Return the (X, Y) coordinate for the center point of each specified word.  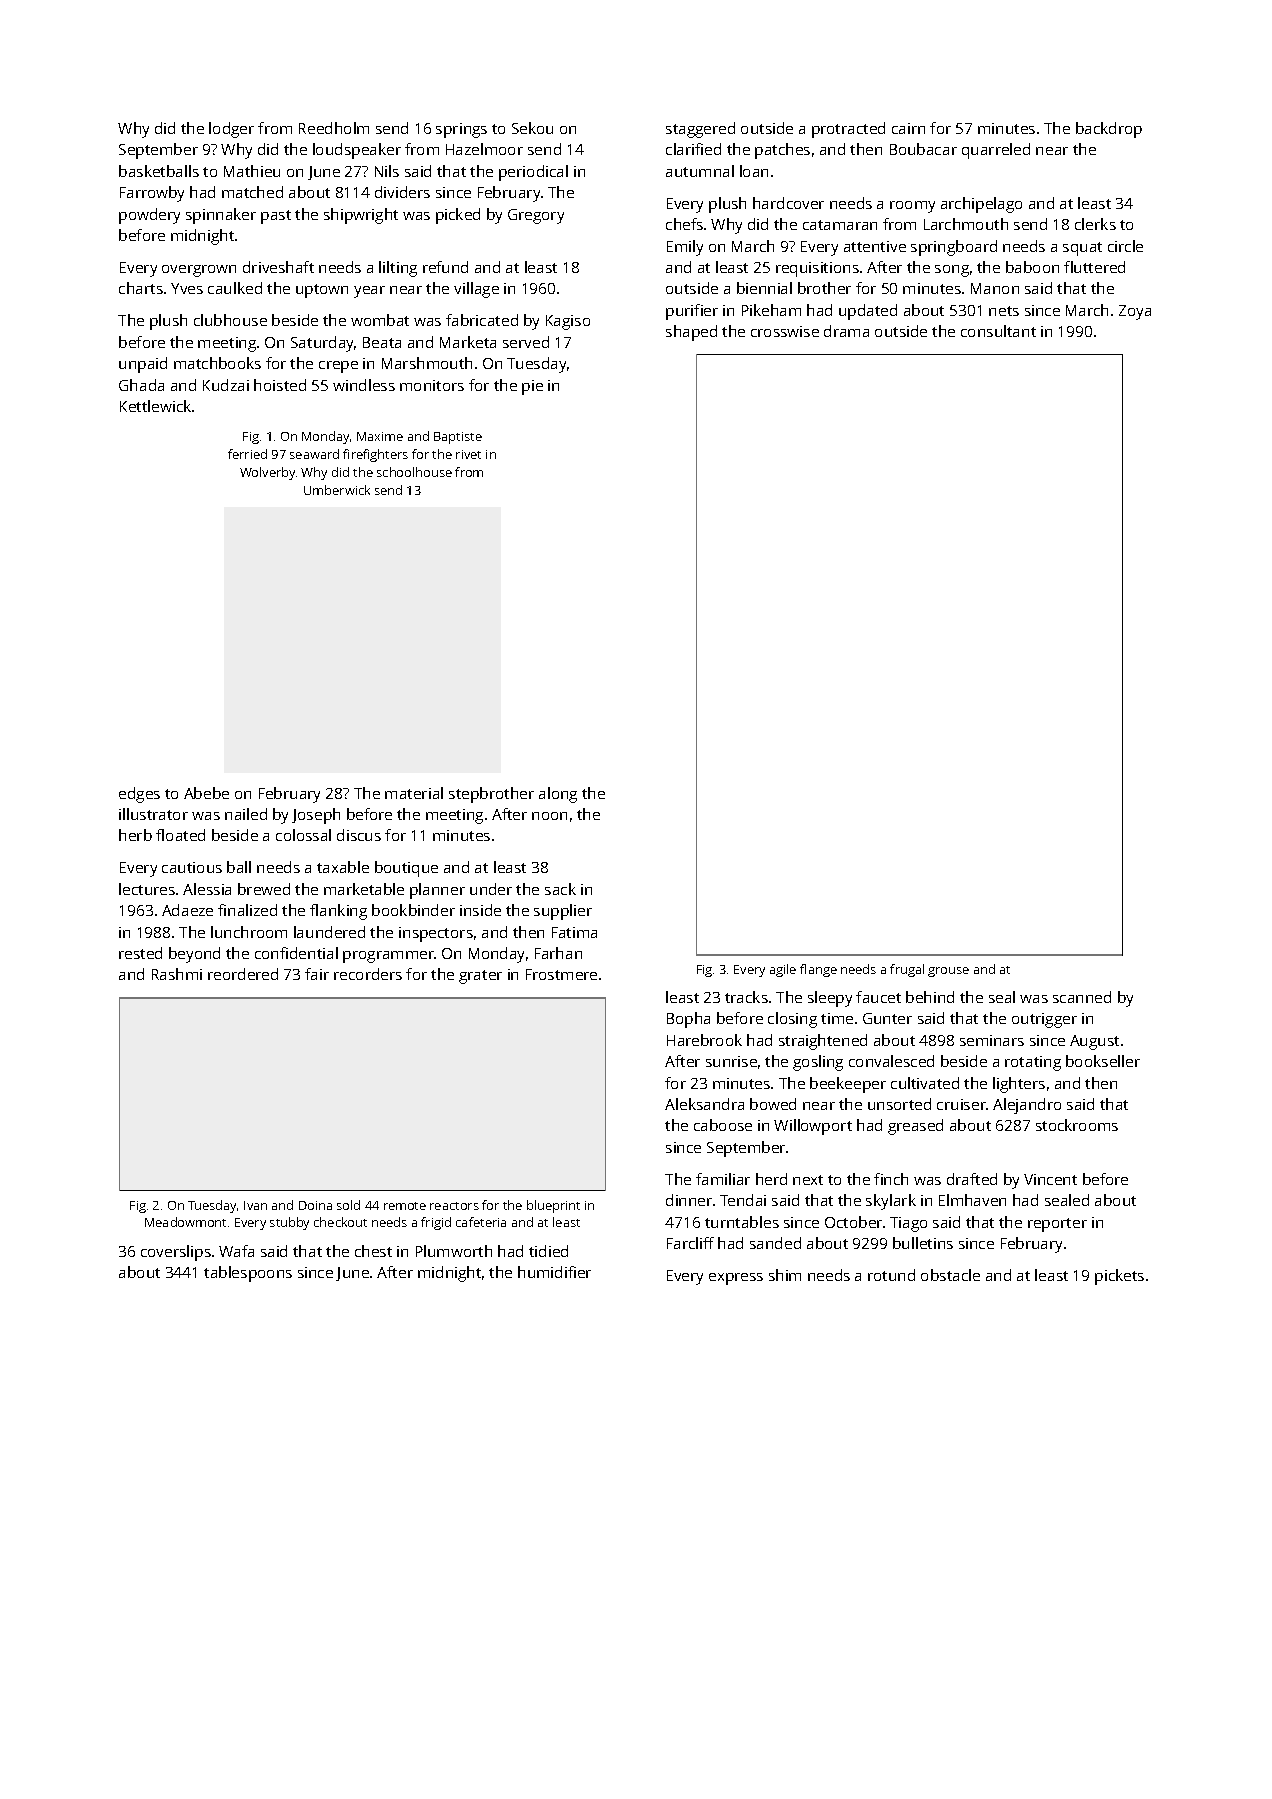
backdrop (1109, 130)
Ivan (255, 1205)
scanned (1082, 997)
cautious (192, 867)
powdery (149, 216)
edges (139, 795)
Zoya (1135, 312)
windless (364, 385)
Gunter (887, 1018)
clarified (693, 149)
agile (783, 970)
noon (549, 816)
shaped (691, 333)
